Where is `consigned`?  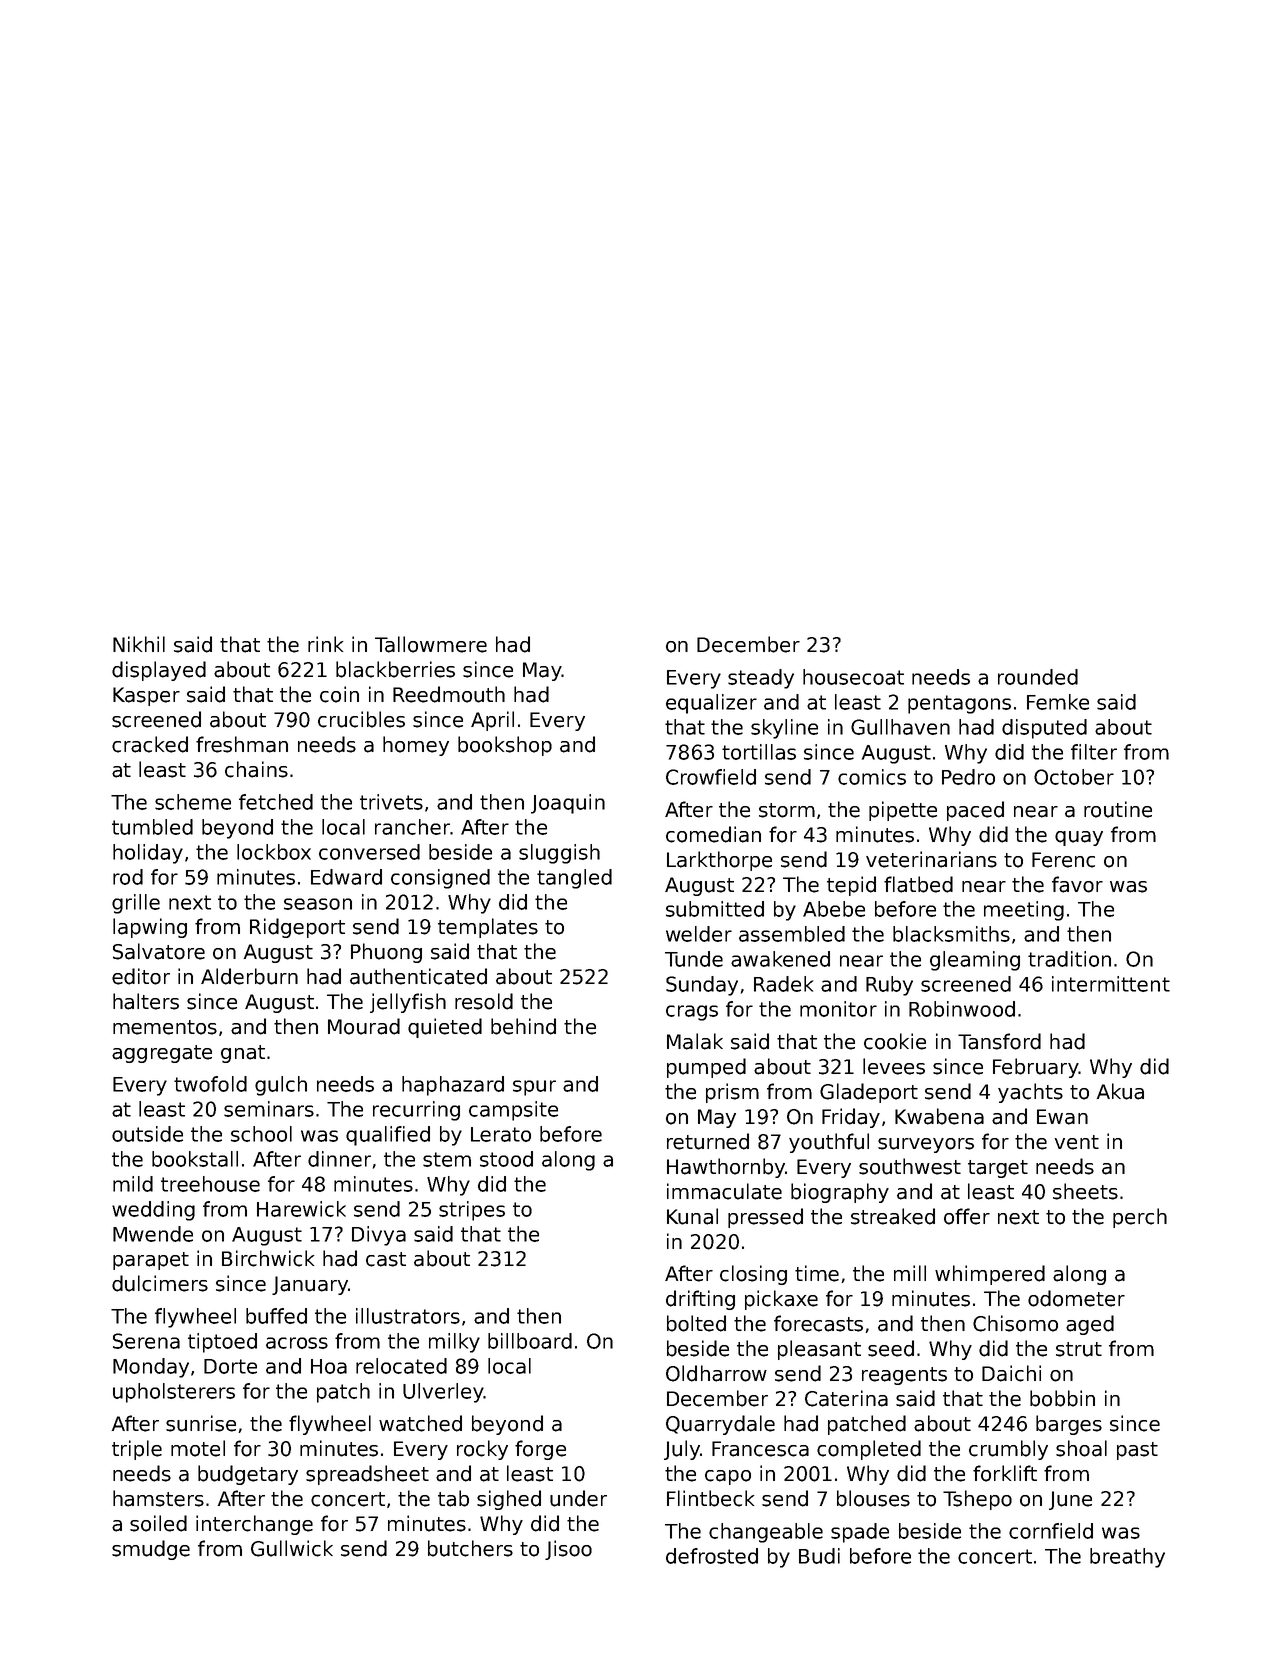
consigned is located at coordinates (440, 879).
